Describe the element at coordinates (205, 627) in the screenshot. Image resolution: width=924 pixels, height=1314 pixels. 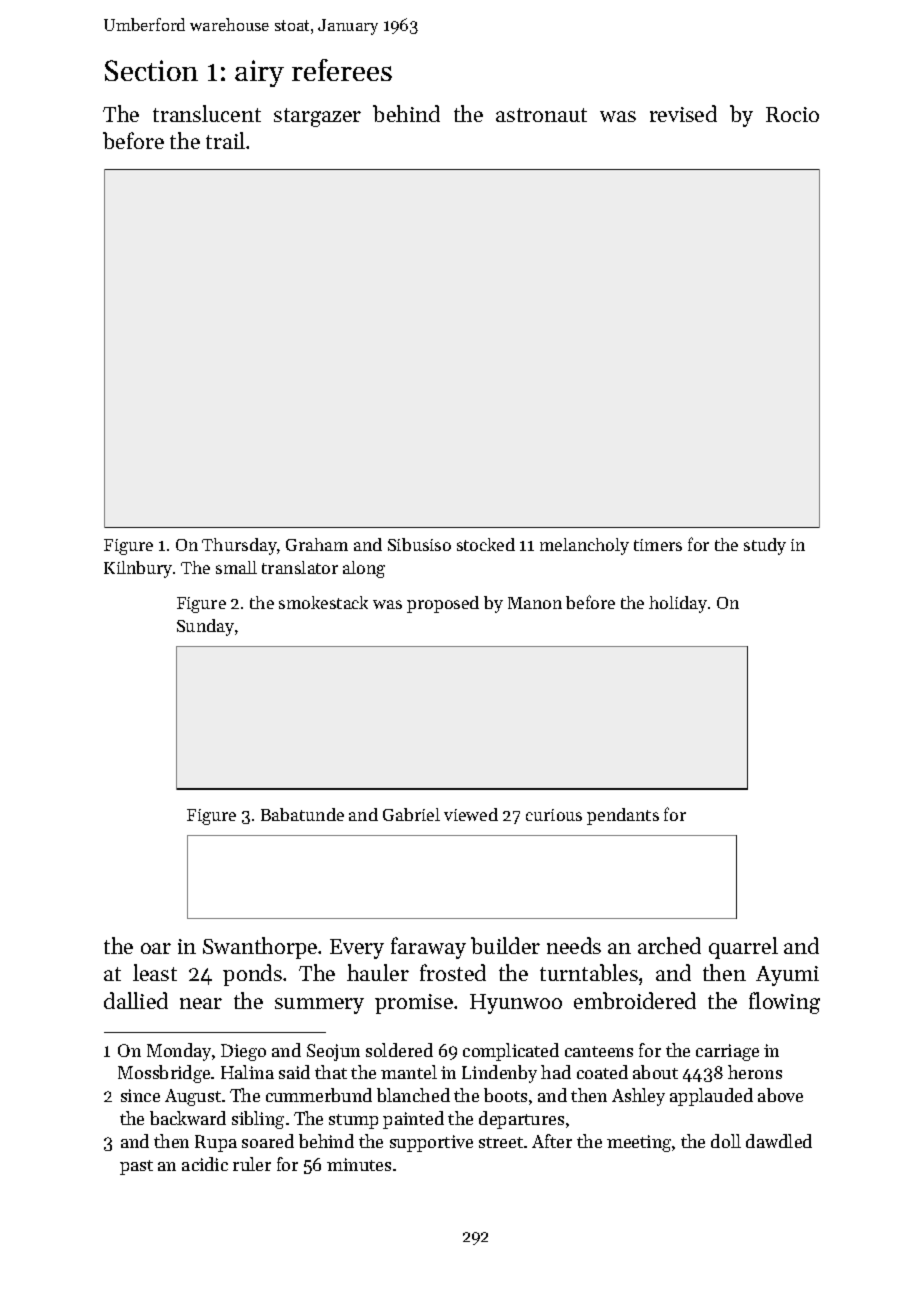
I see `Sunday` at that location.
